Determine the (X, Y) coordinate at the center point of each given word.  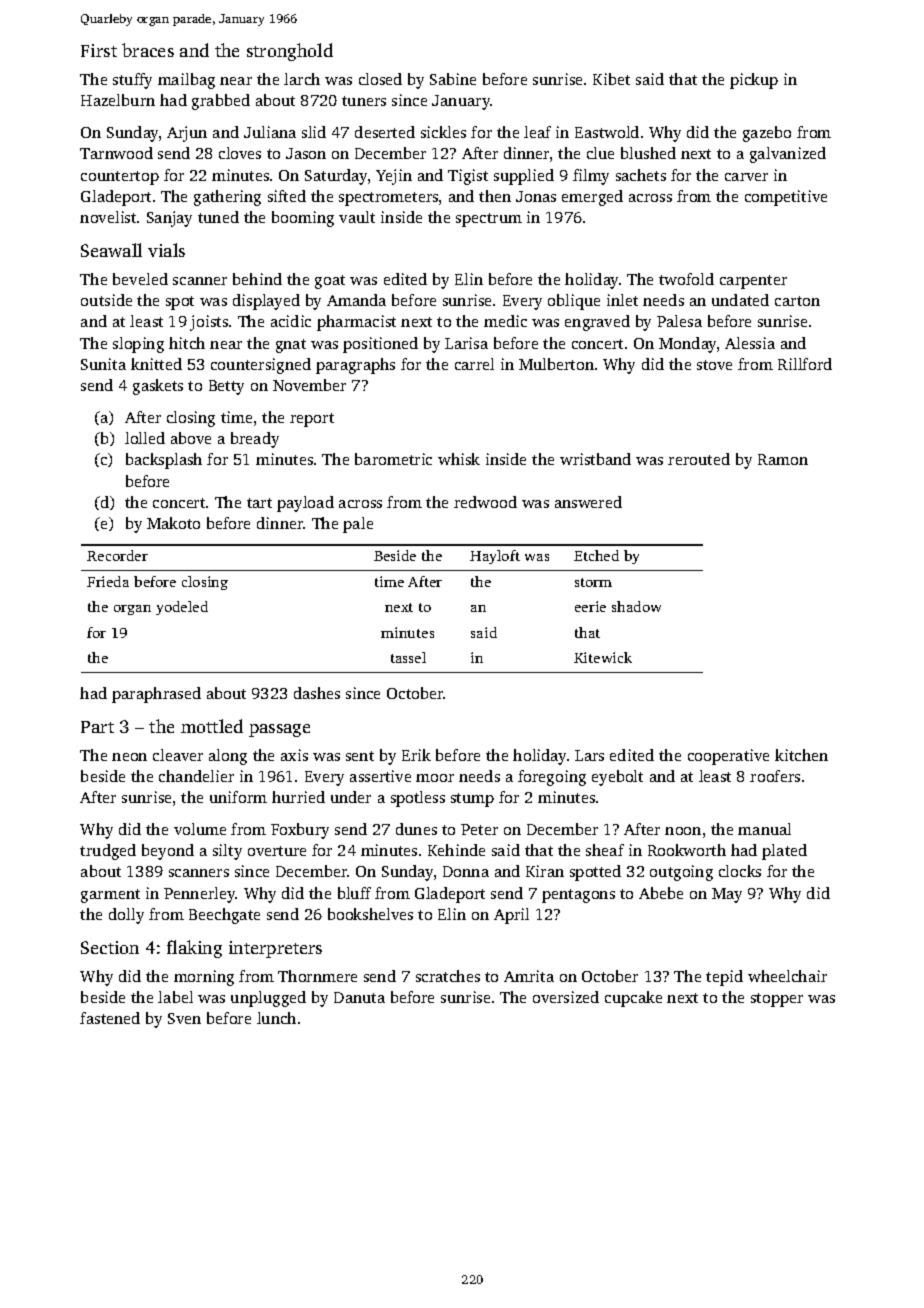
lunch (276, 1018)
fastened (110, 1018)
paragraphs (355, 366)
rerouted (699, 459)
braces (148, 50)
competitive (786, 198)
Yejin (394, 177)
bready (255, 440)
